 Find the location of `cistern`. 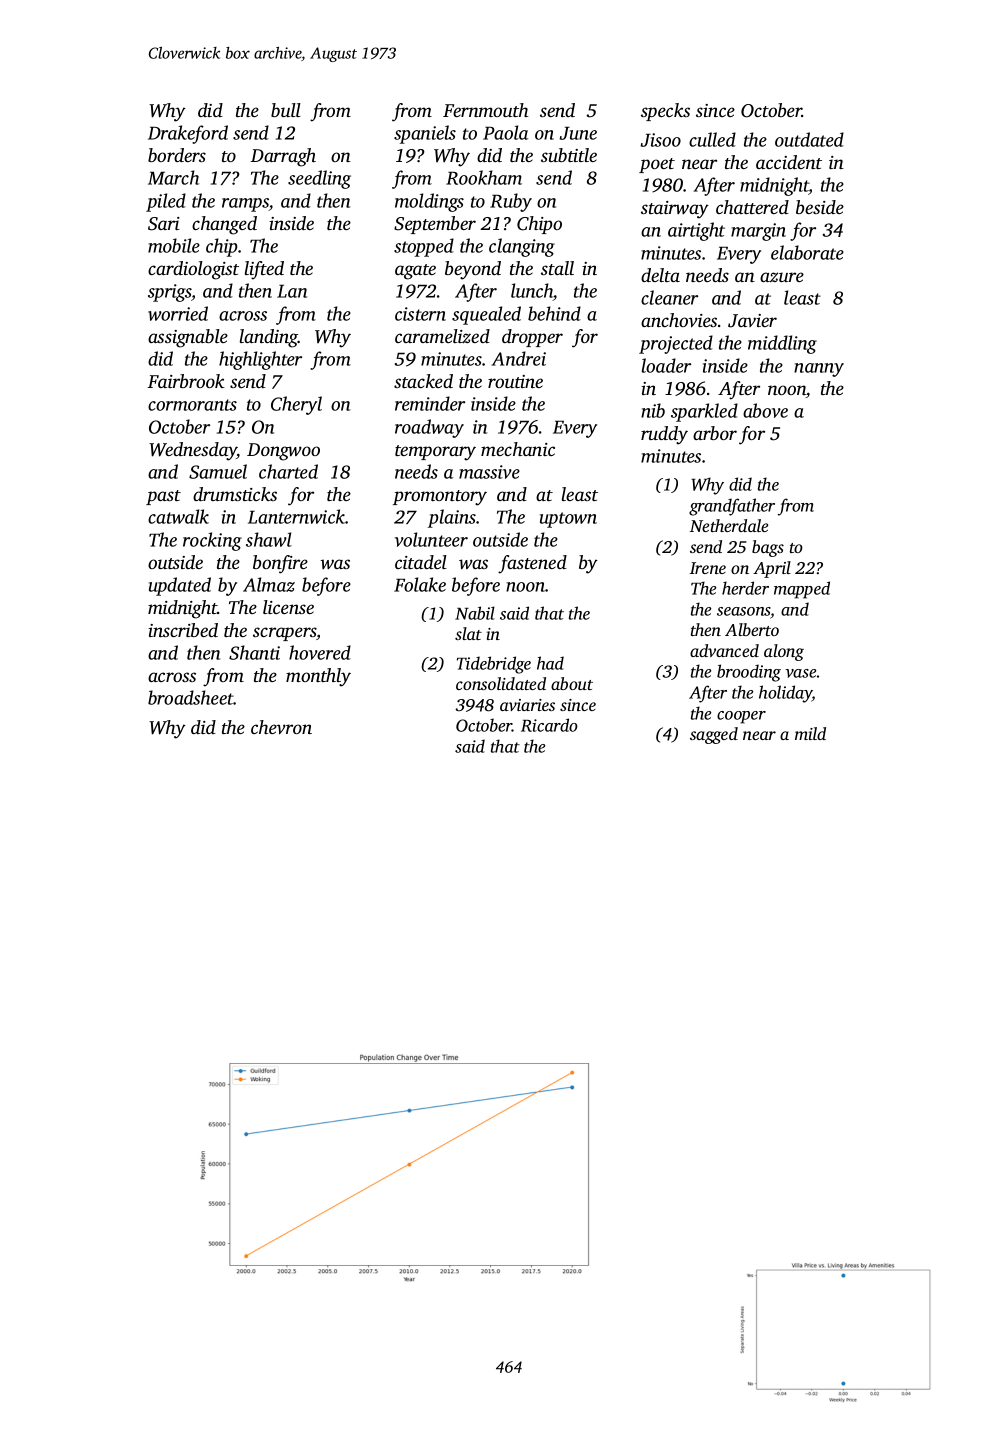

cistern is located at coordinates (420, 314).
